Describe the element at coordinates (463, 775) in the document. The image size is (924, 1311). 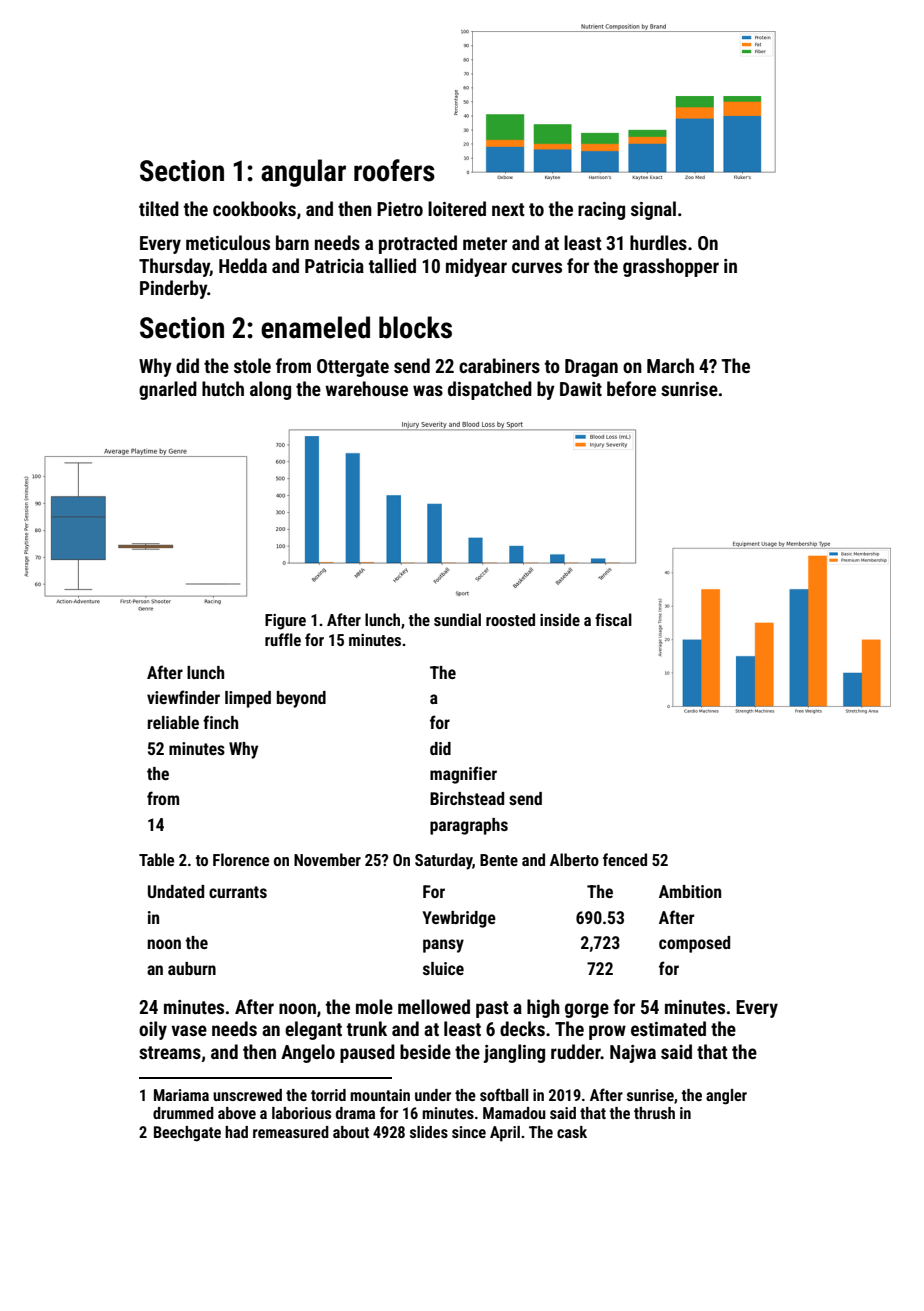
I see `magnifier` at that location.
